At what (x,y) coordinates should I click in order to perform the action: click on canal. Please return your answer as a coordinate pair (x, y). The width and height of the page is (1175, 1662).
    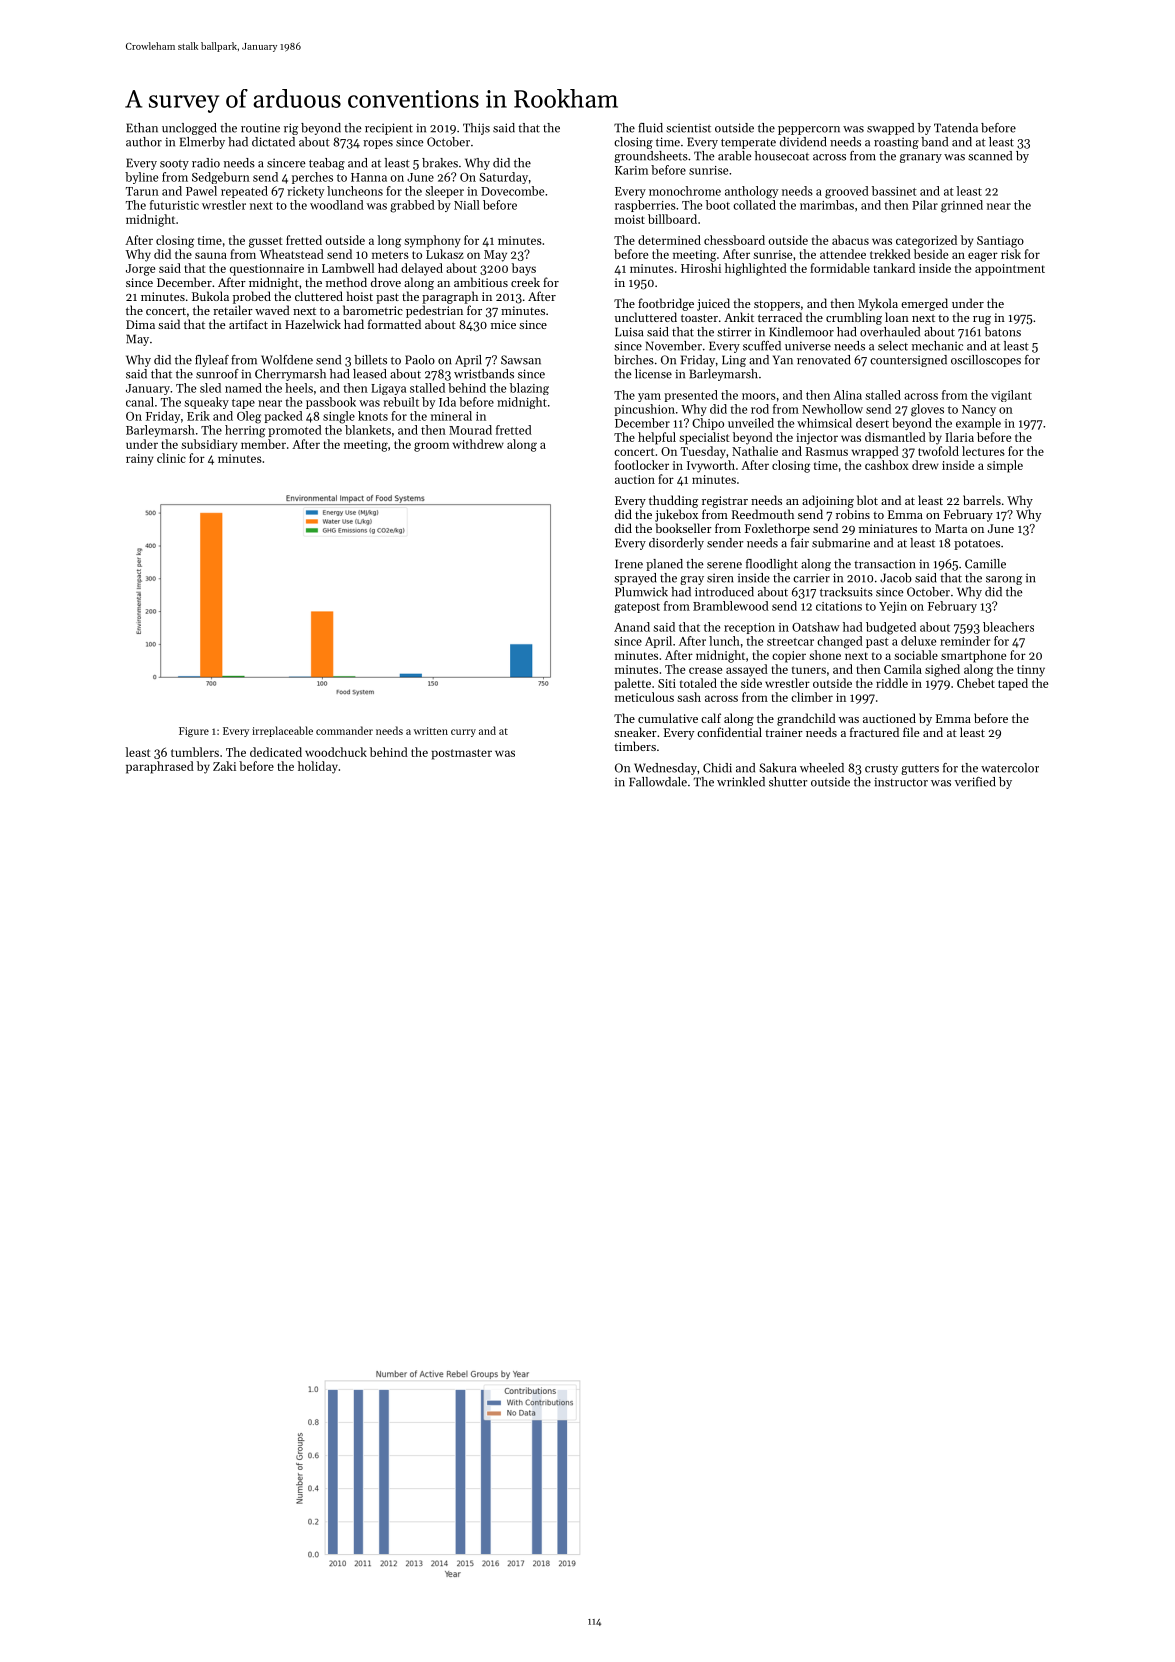
    Looking at the image, I should click on (140, 402).
